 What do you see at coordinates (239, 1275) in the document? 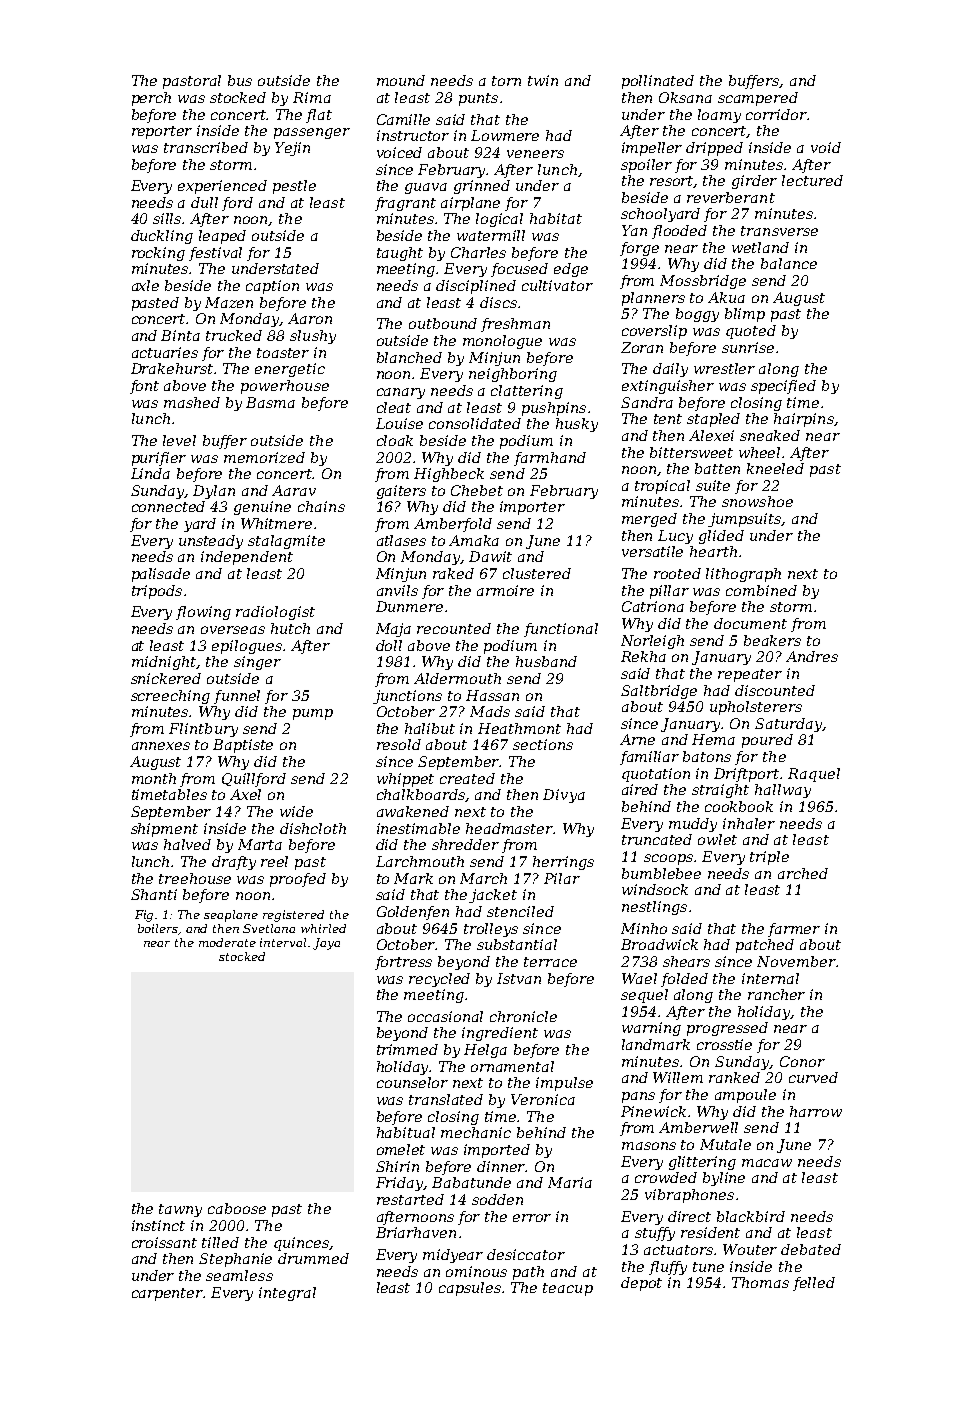
I see `seamless` at bounding box center [239, 1275].
